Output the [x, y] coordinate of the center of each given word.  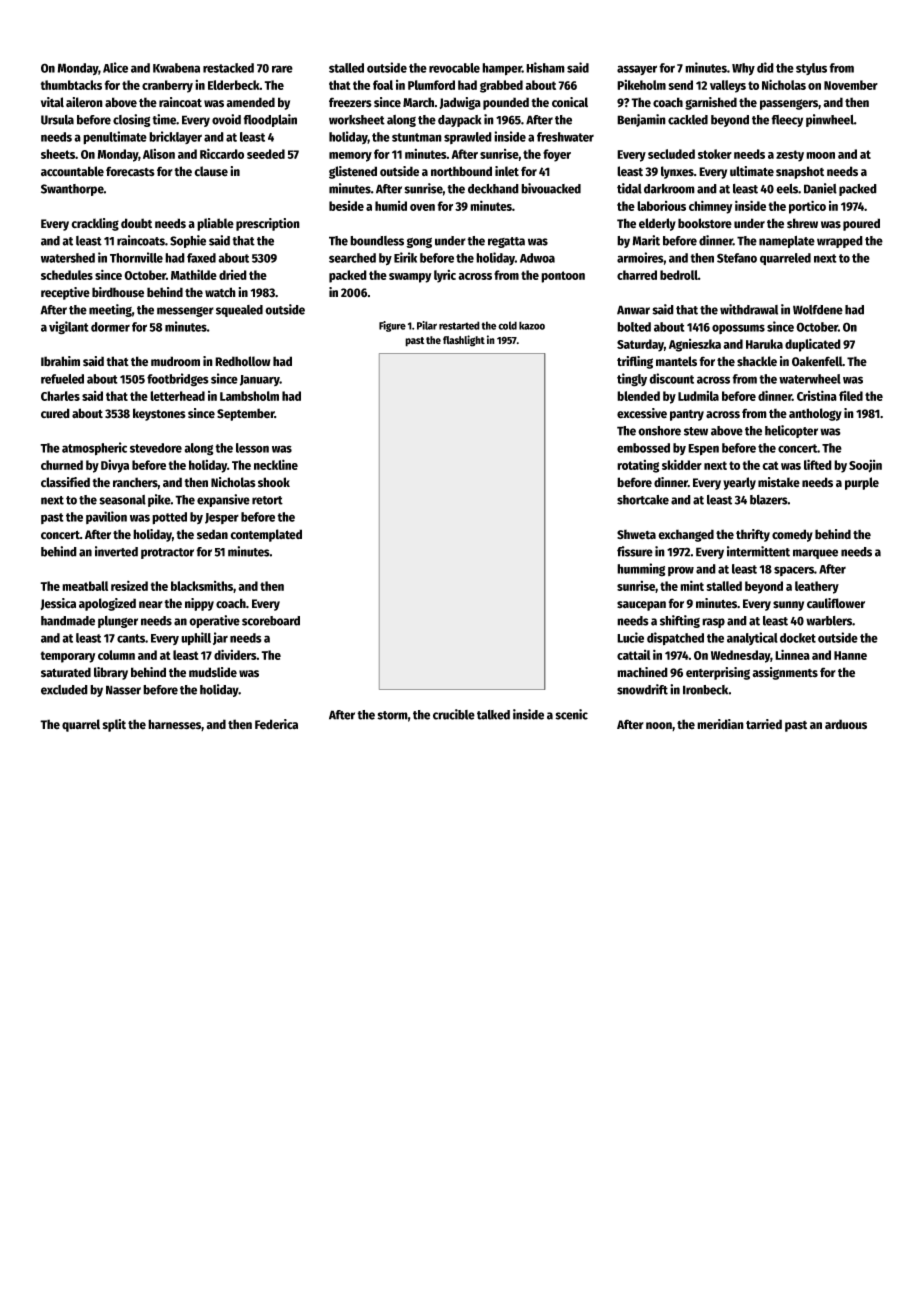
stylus [811, 69]
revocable [454, 68]
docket [798, 638]
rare [282, 69]
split [114, 725]
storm [392, 715]
